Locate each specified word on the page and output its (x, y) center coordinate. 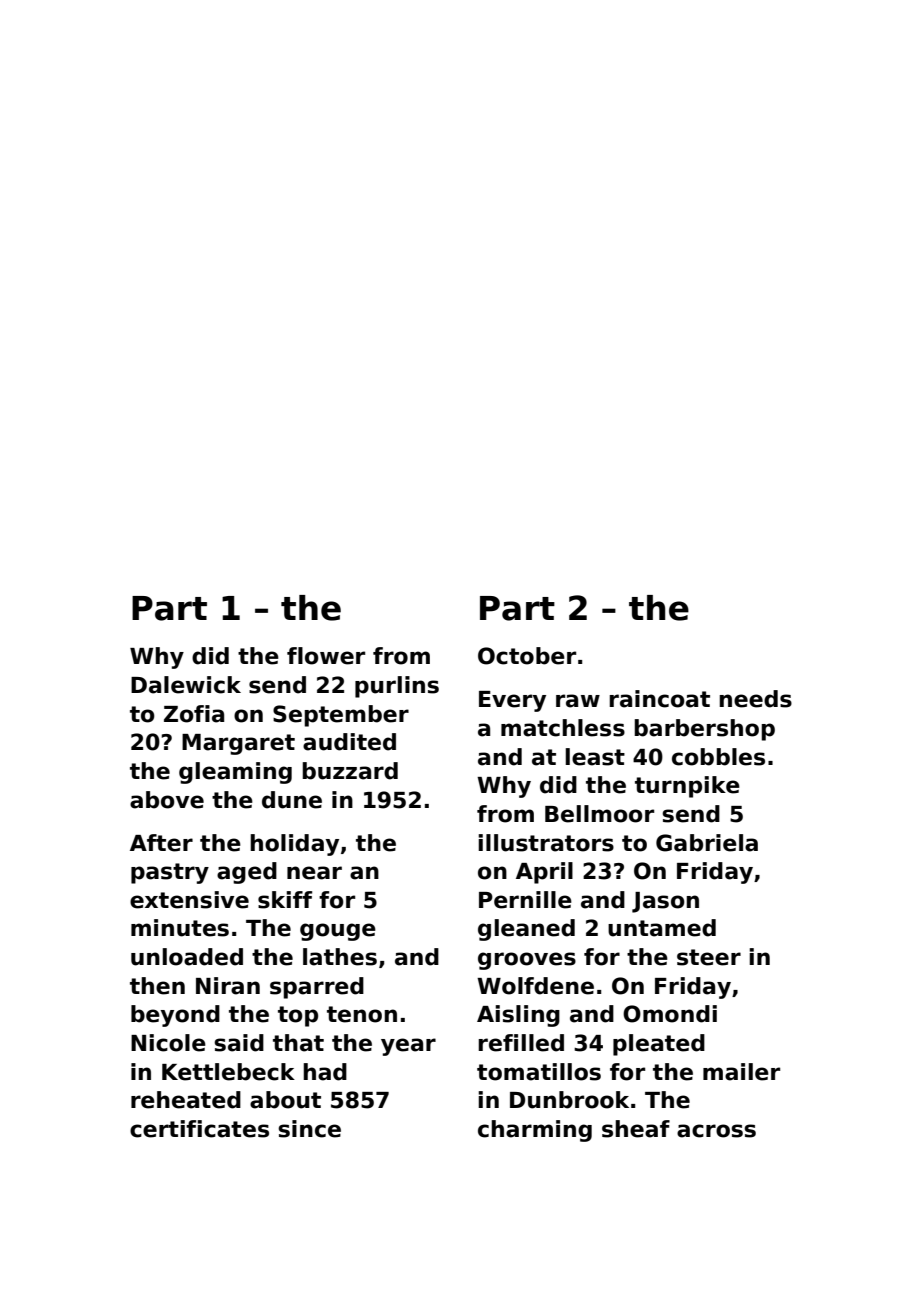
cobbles (718, 757)
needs (755, 699)
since (309, 1129)
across (716, 1131)
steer (709, 957)
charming (535, 1131)
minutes (180, 928)
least (595, 757)
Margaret (238, 744)
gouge (338, 932)
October (527, 656)
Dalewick (186, 685)
